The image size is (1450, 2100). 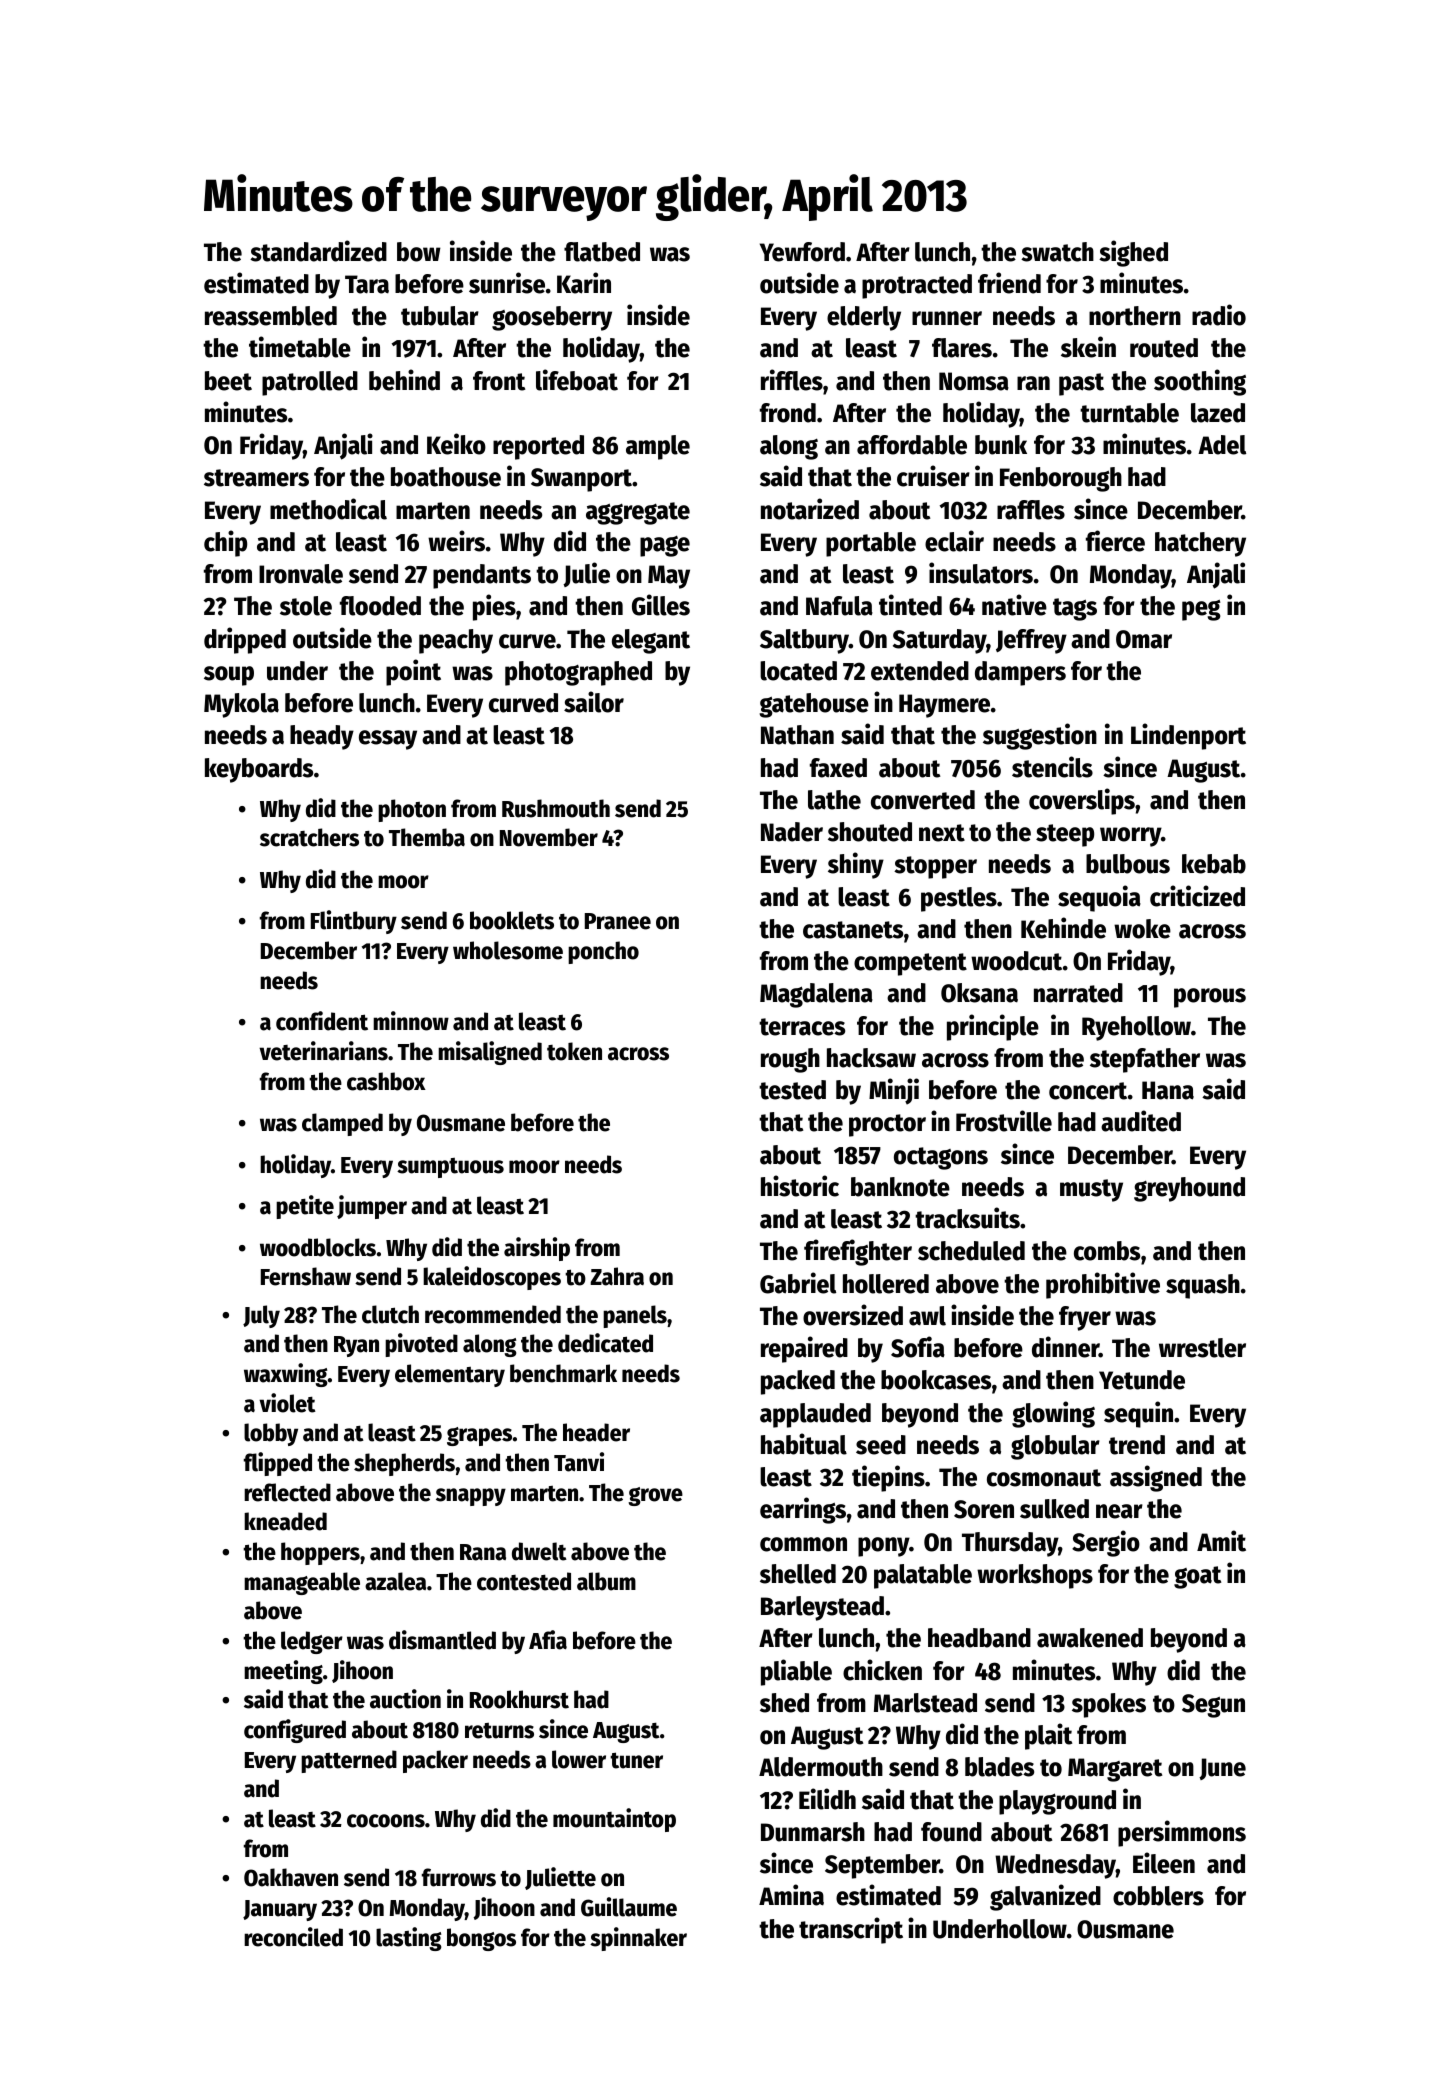 I want to click on waxwing, so click(x=285, y=1375).
